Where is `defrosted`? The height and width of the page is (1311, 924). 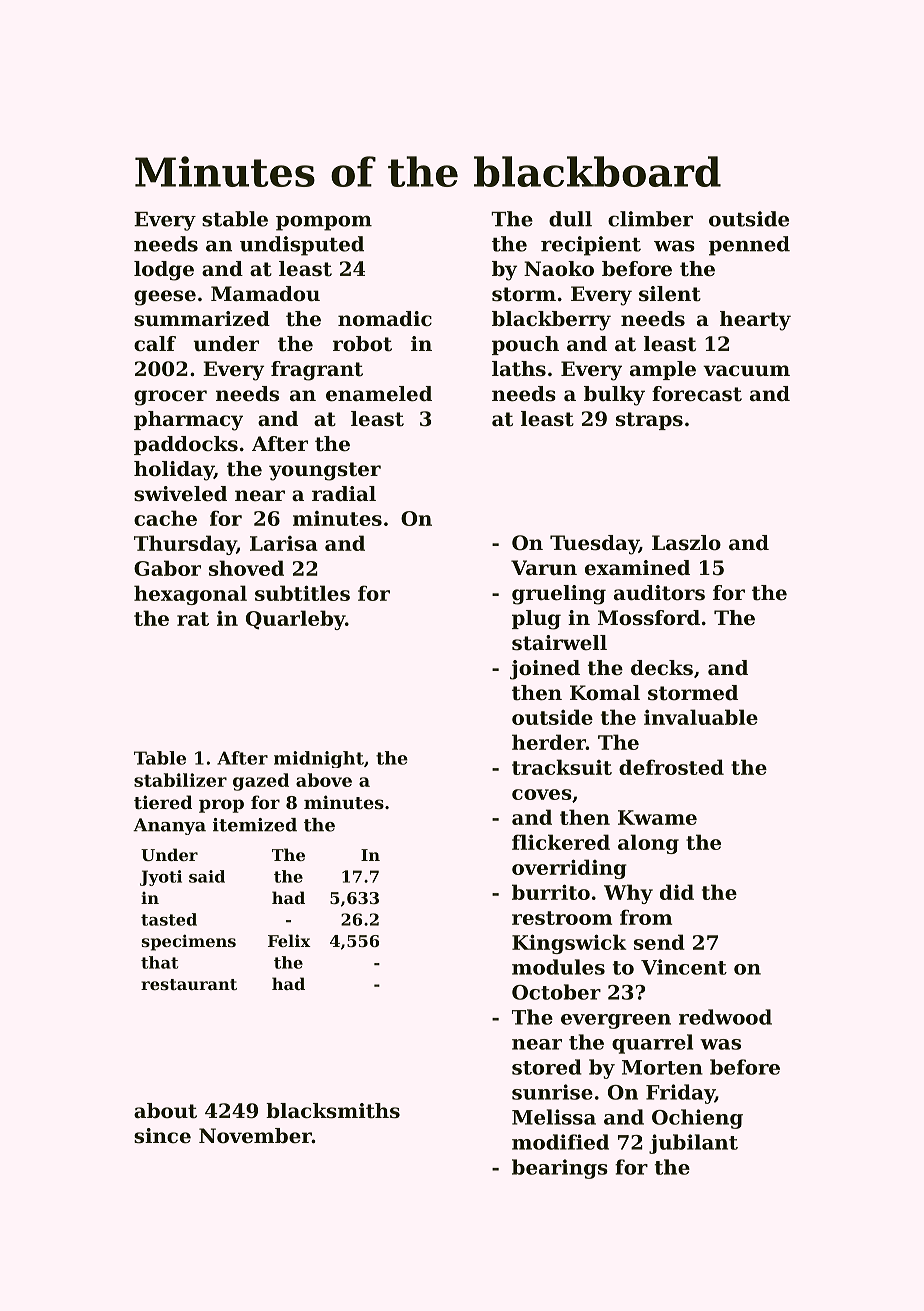
defrosted is located at coordinates (671, 767).
